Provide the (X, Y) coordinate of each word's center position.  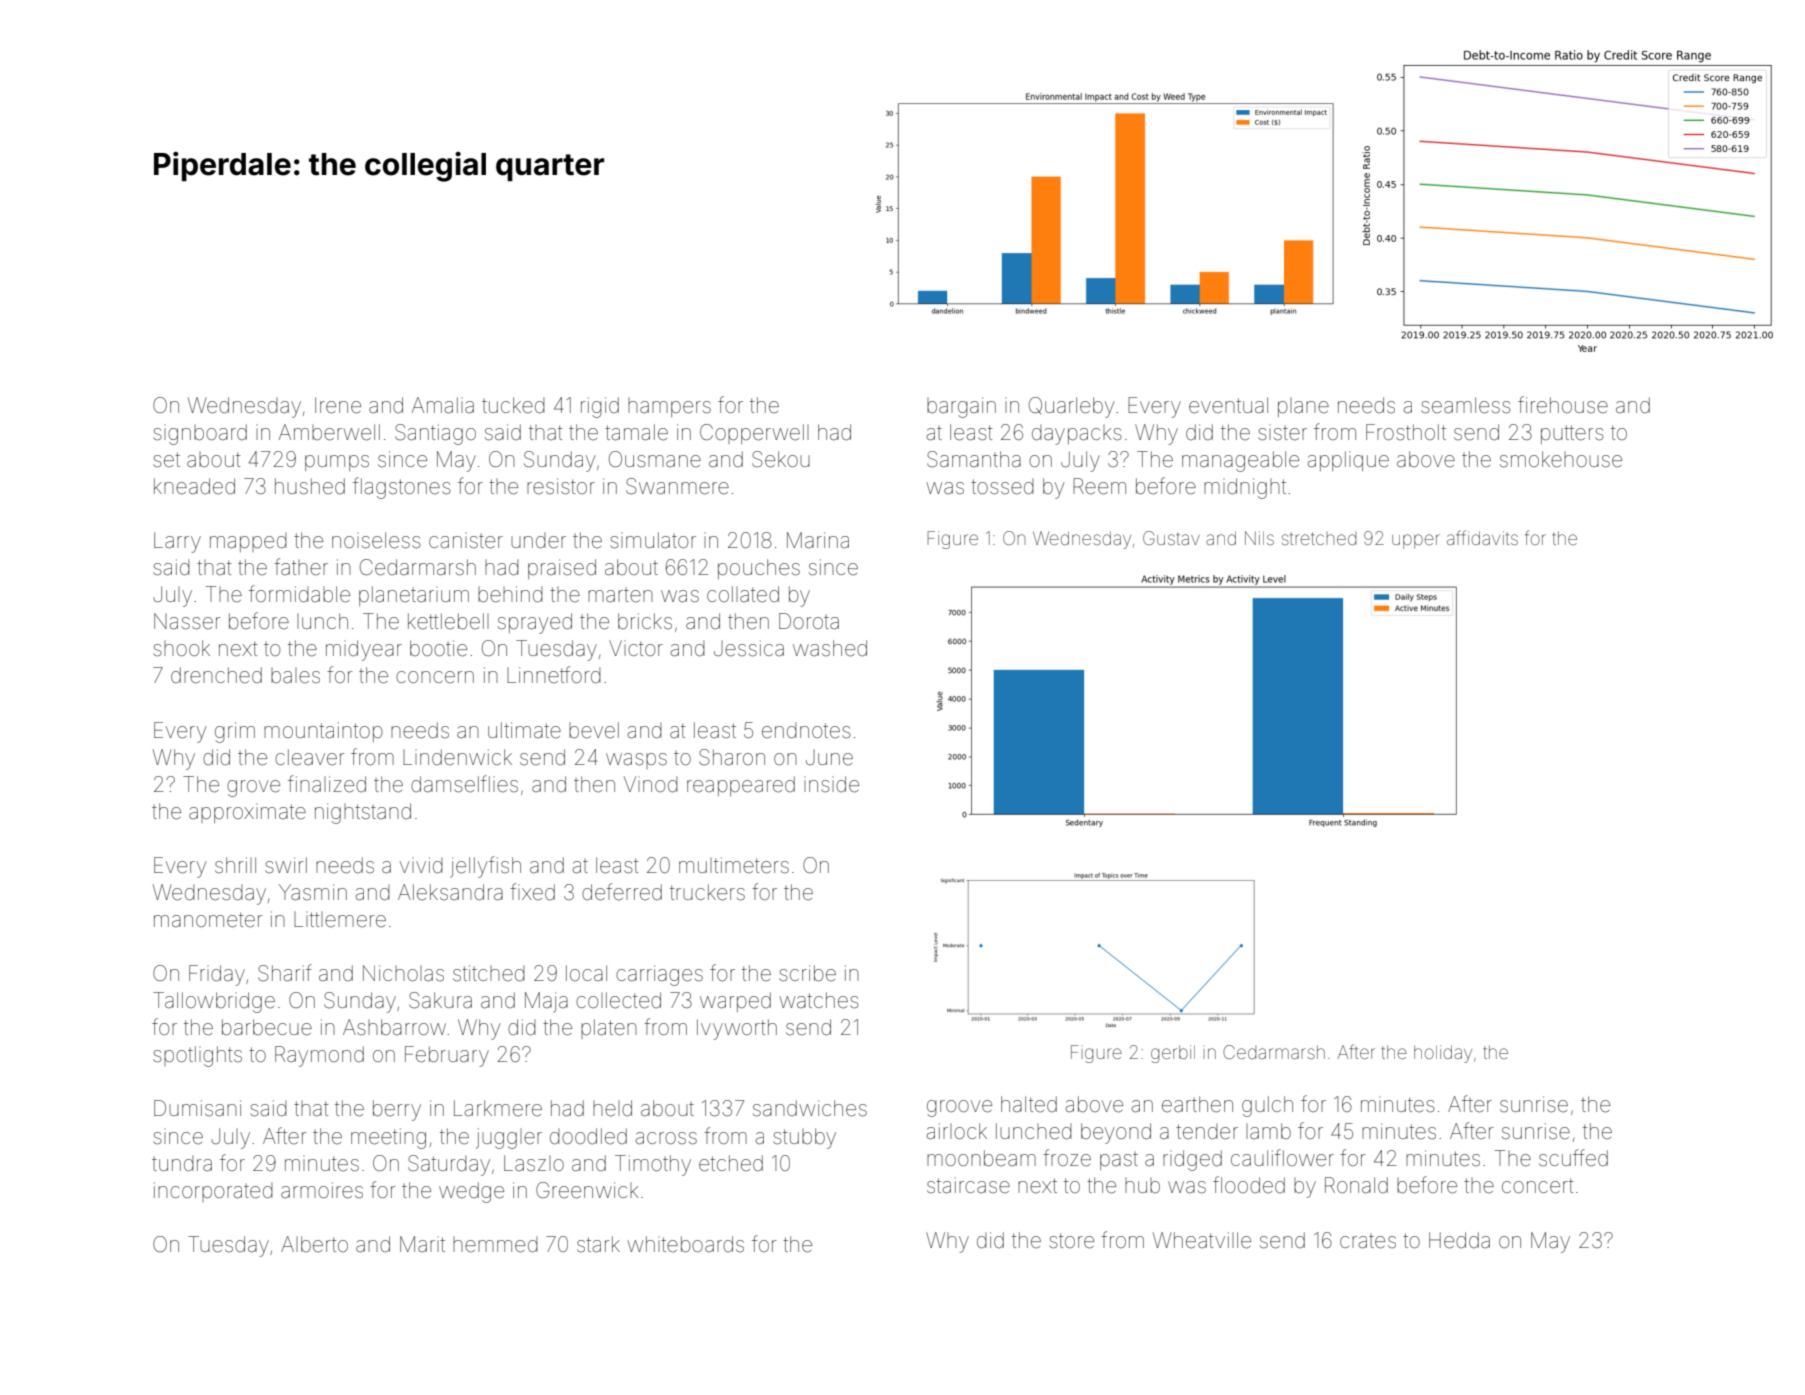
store (1071, 1241)
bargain (961, 407)
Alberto (314, 1244)
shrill (235, 865)
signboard (200, 434)
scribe (807, 973)
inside (831, 784)
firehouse (1563, 405)
